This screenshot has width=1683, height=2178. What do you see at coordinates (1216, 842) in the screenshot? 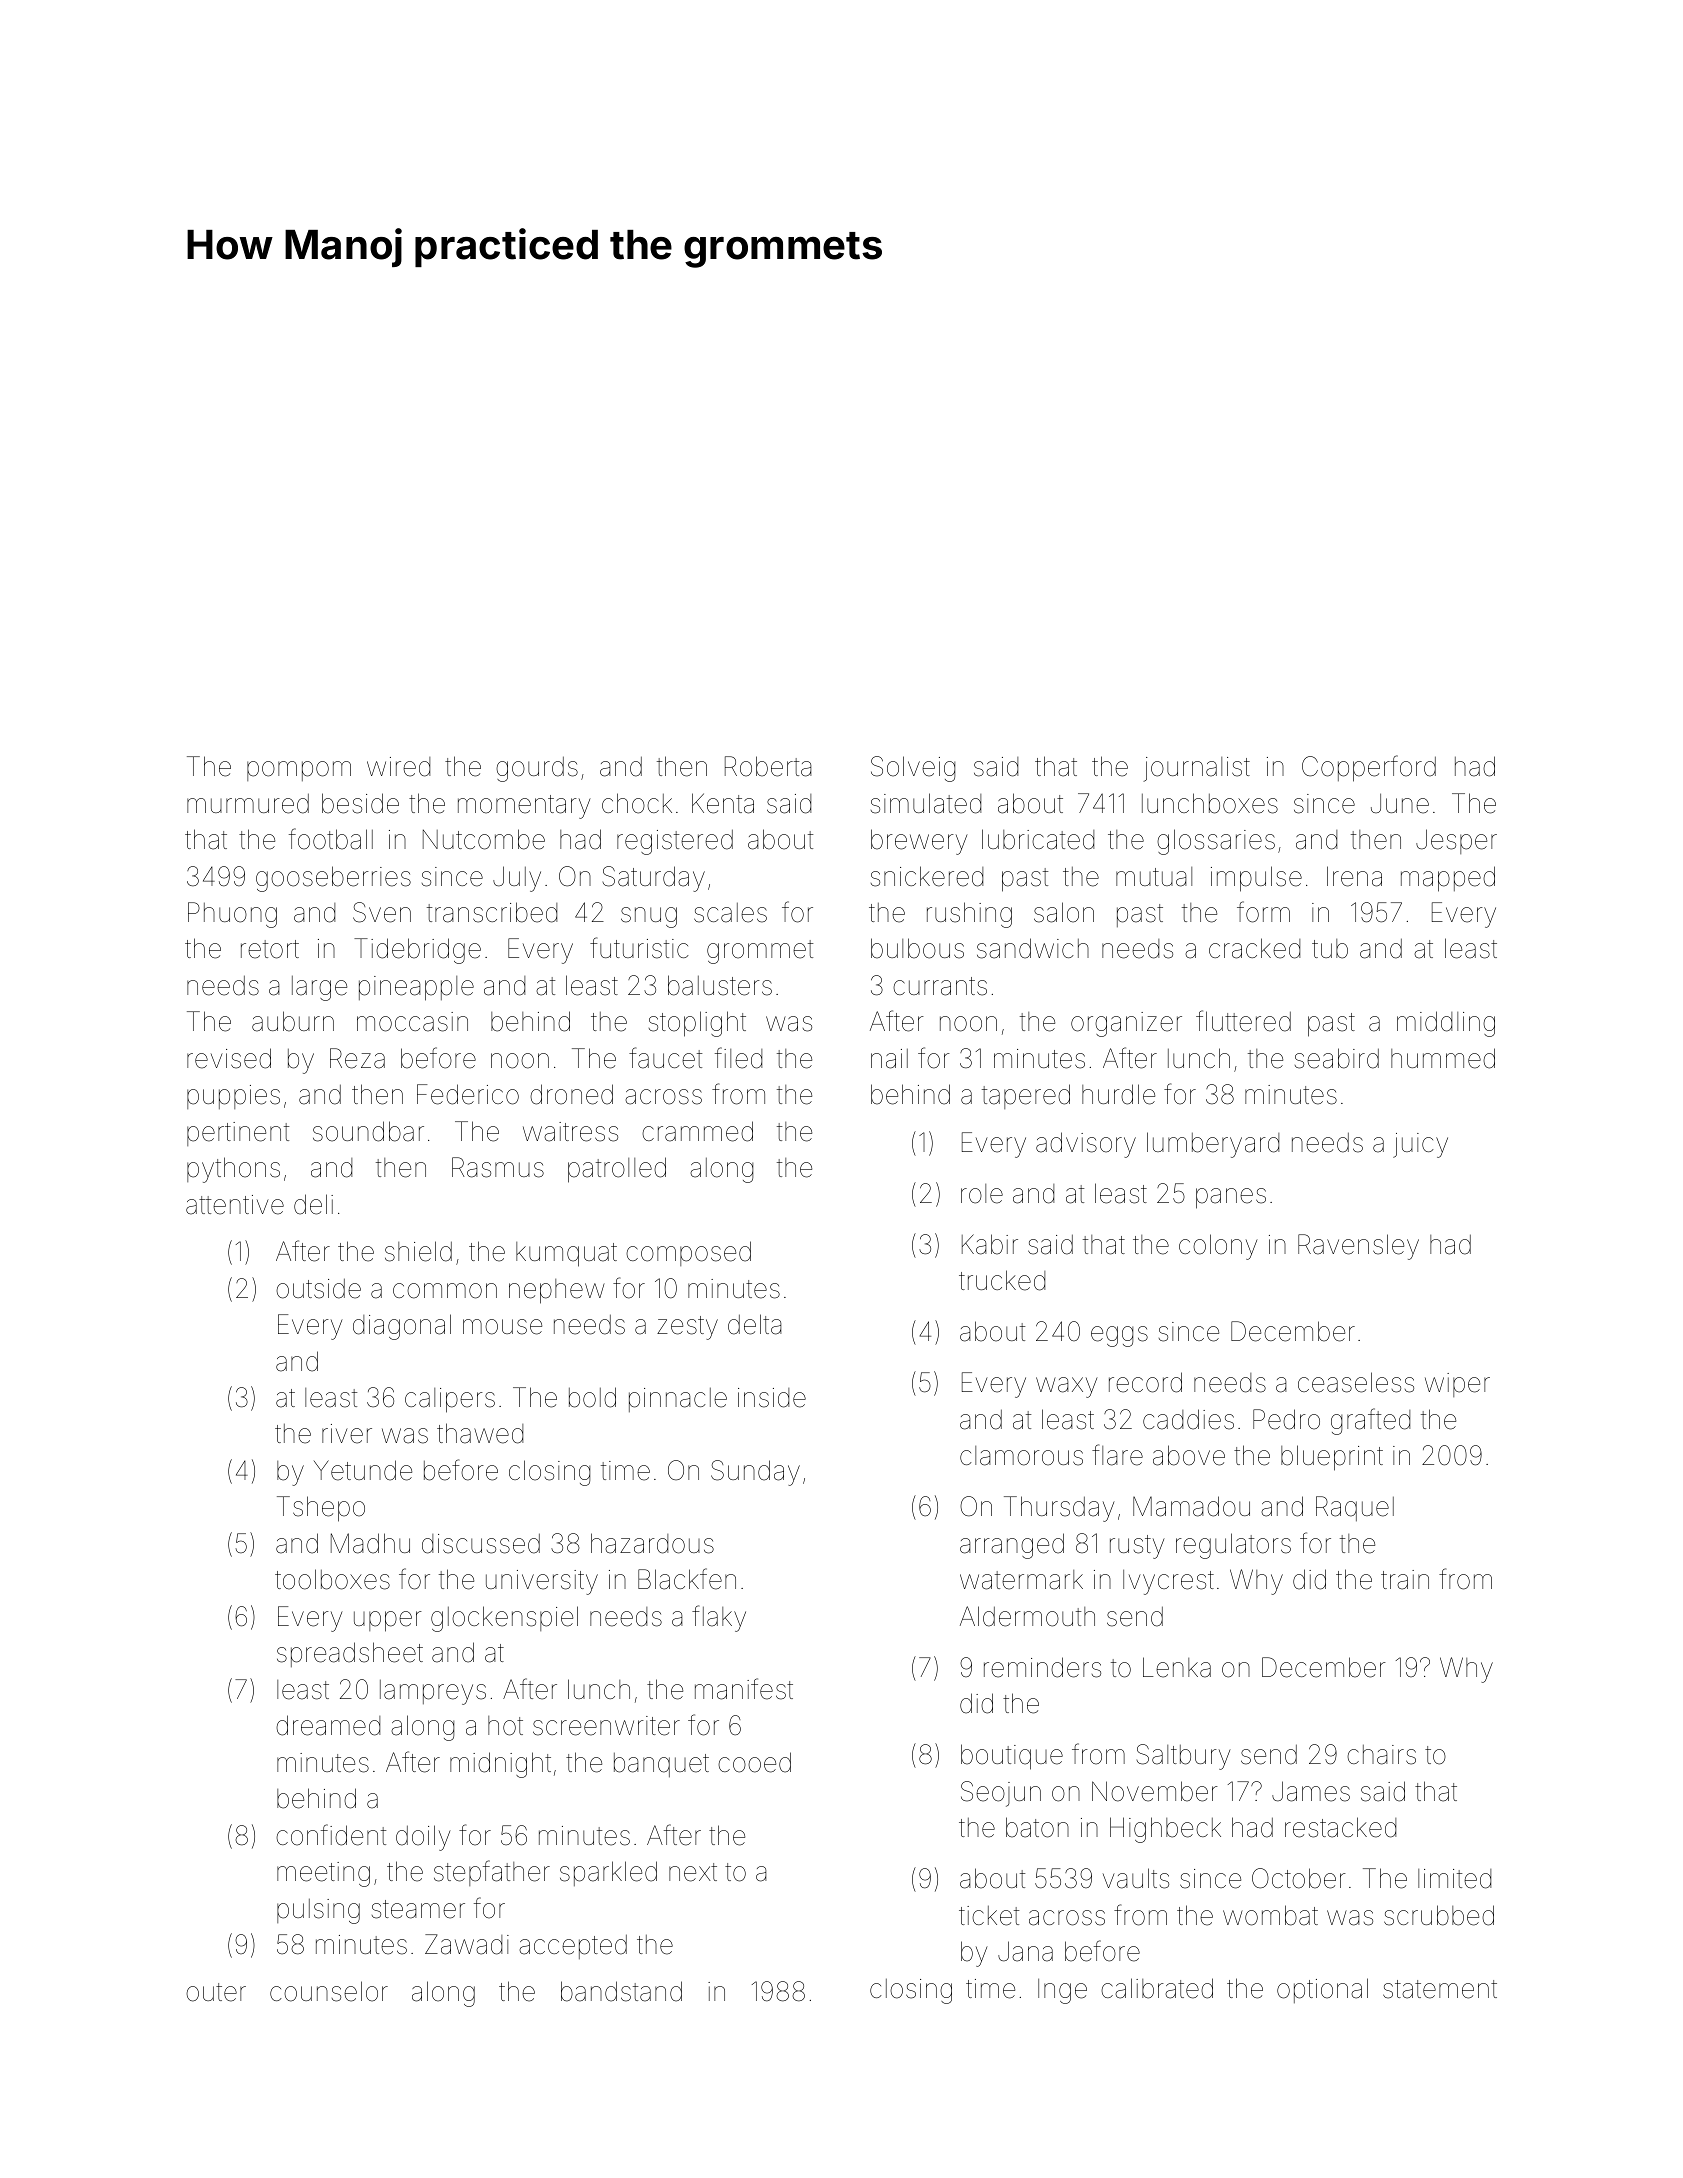
I see `glossaries` at bounding box center [1216, 842].
